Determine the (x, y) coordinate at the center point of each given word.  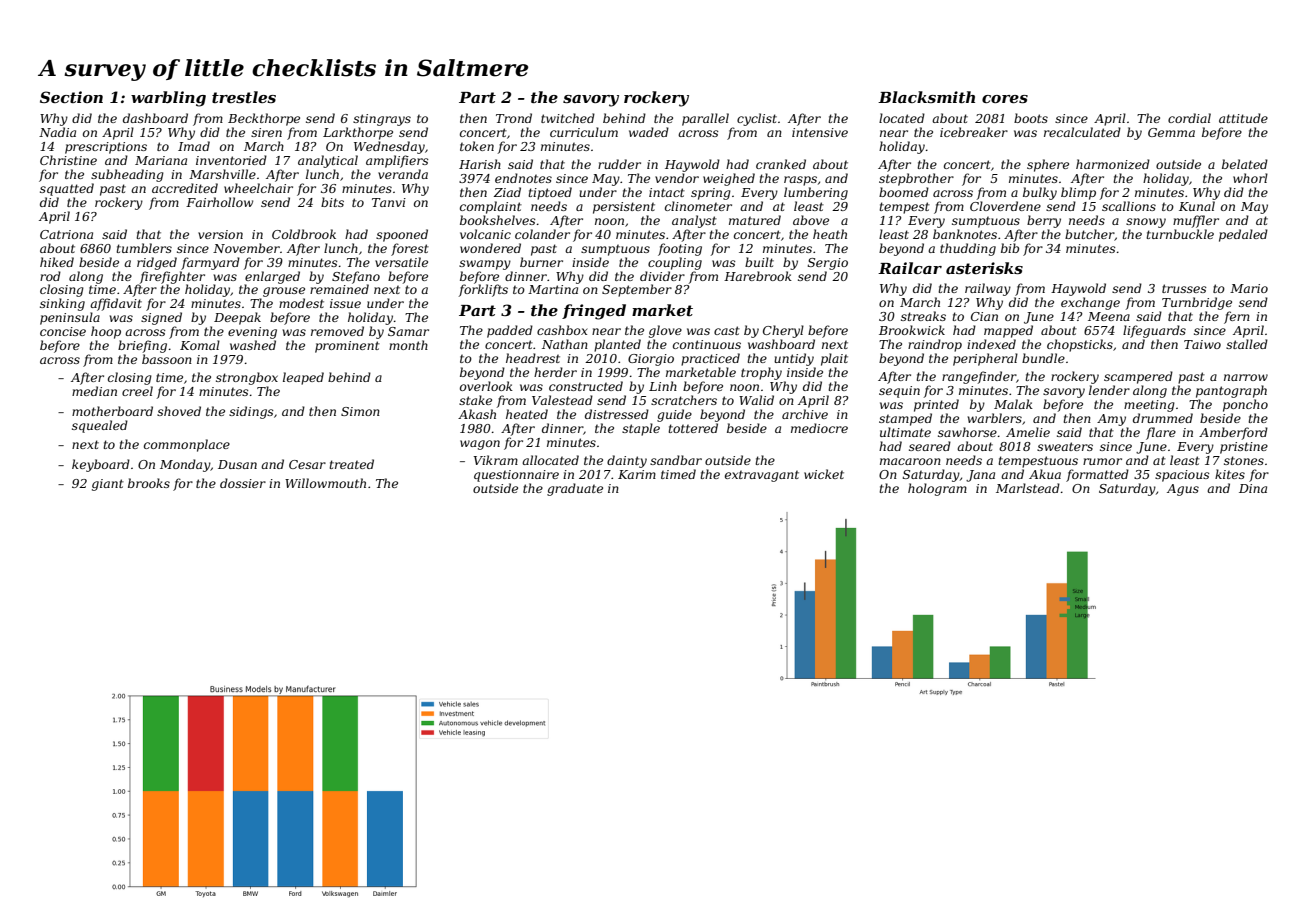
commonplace (187, 445)
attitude (1243, 118)
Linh (663, 386)
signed (161, 318)
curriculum (584, 132)
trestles (244, 97)
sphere (1048, 165)
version (220, 234)
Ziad (507, 192)
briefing (142, 346)
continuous (707, 344)
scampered (1138, 377)
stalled (1247, 344)
